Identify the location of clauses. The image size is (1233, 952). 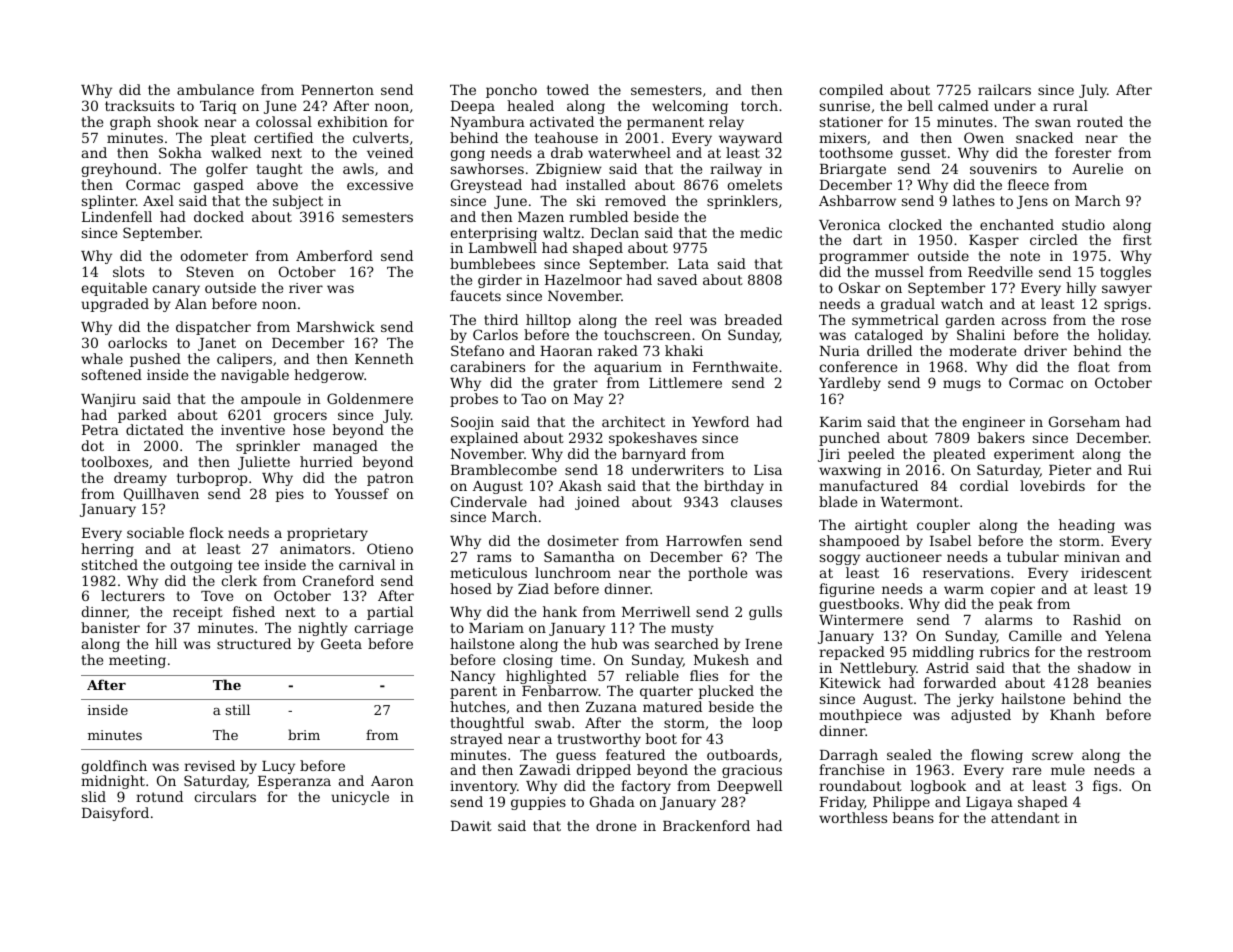
(756, 501).
